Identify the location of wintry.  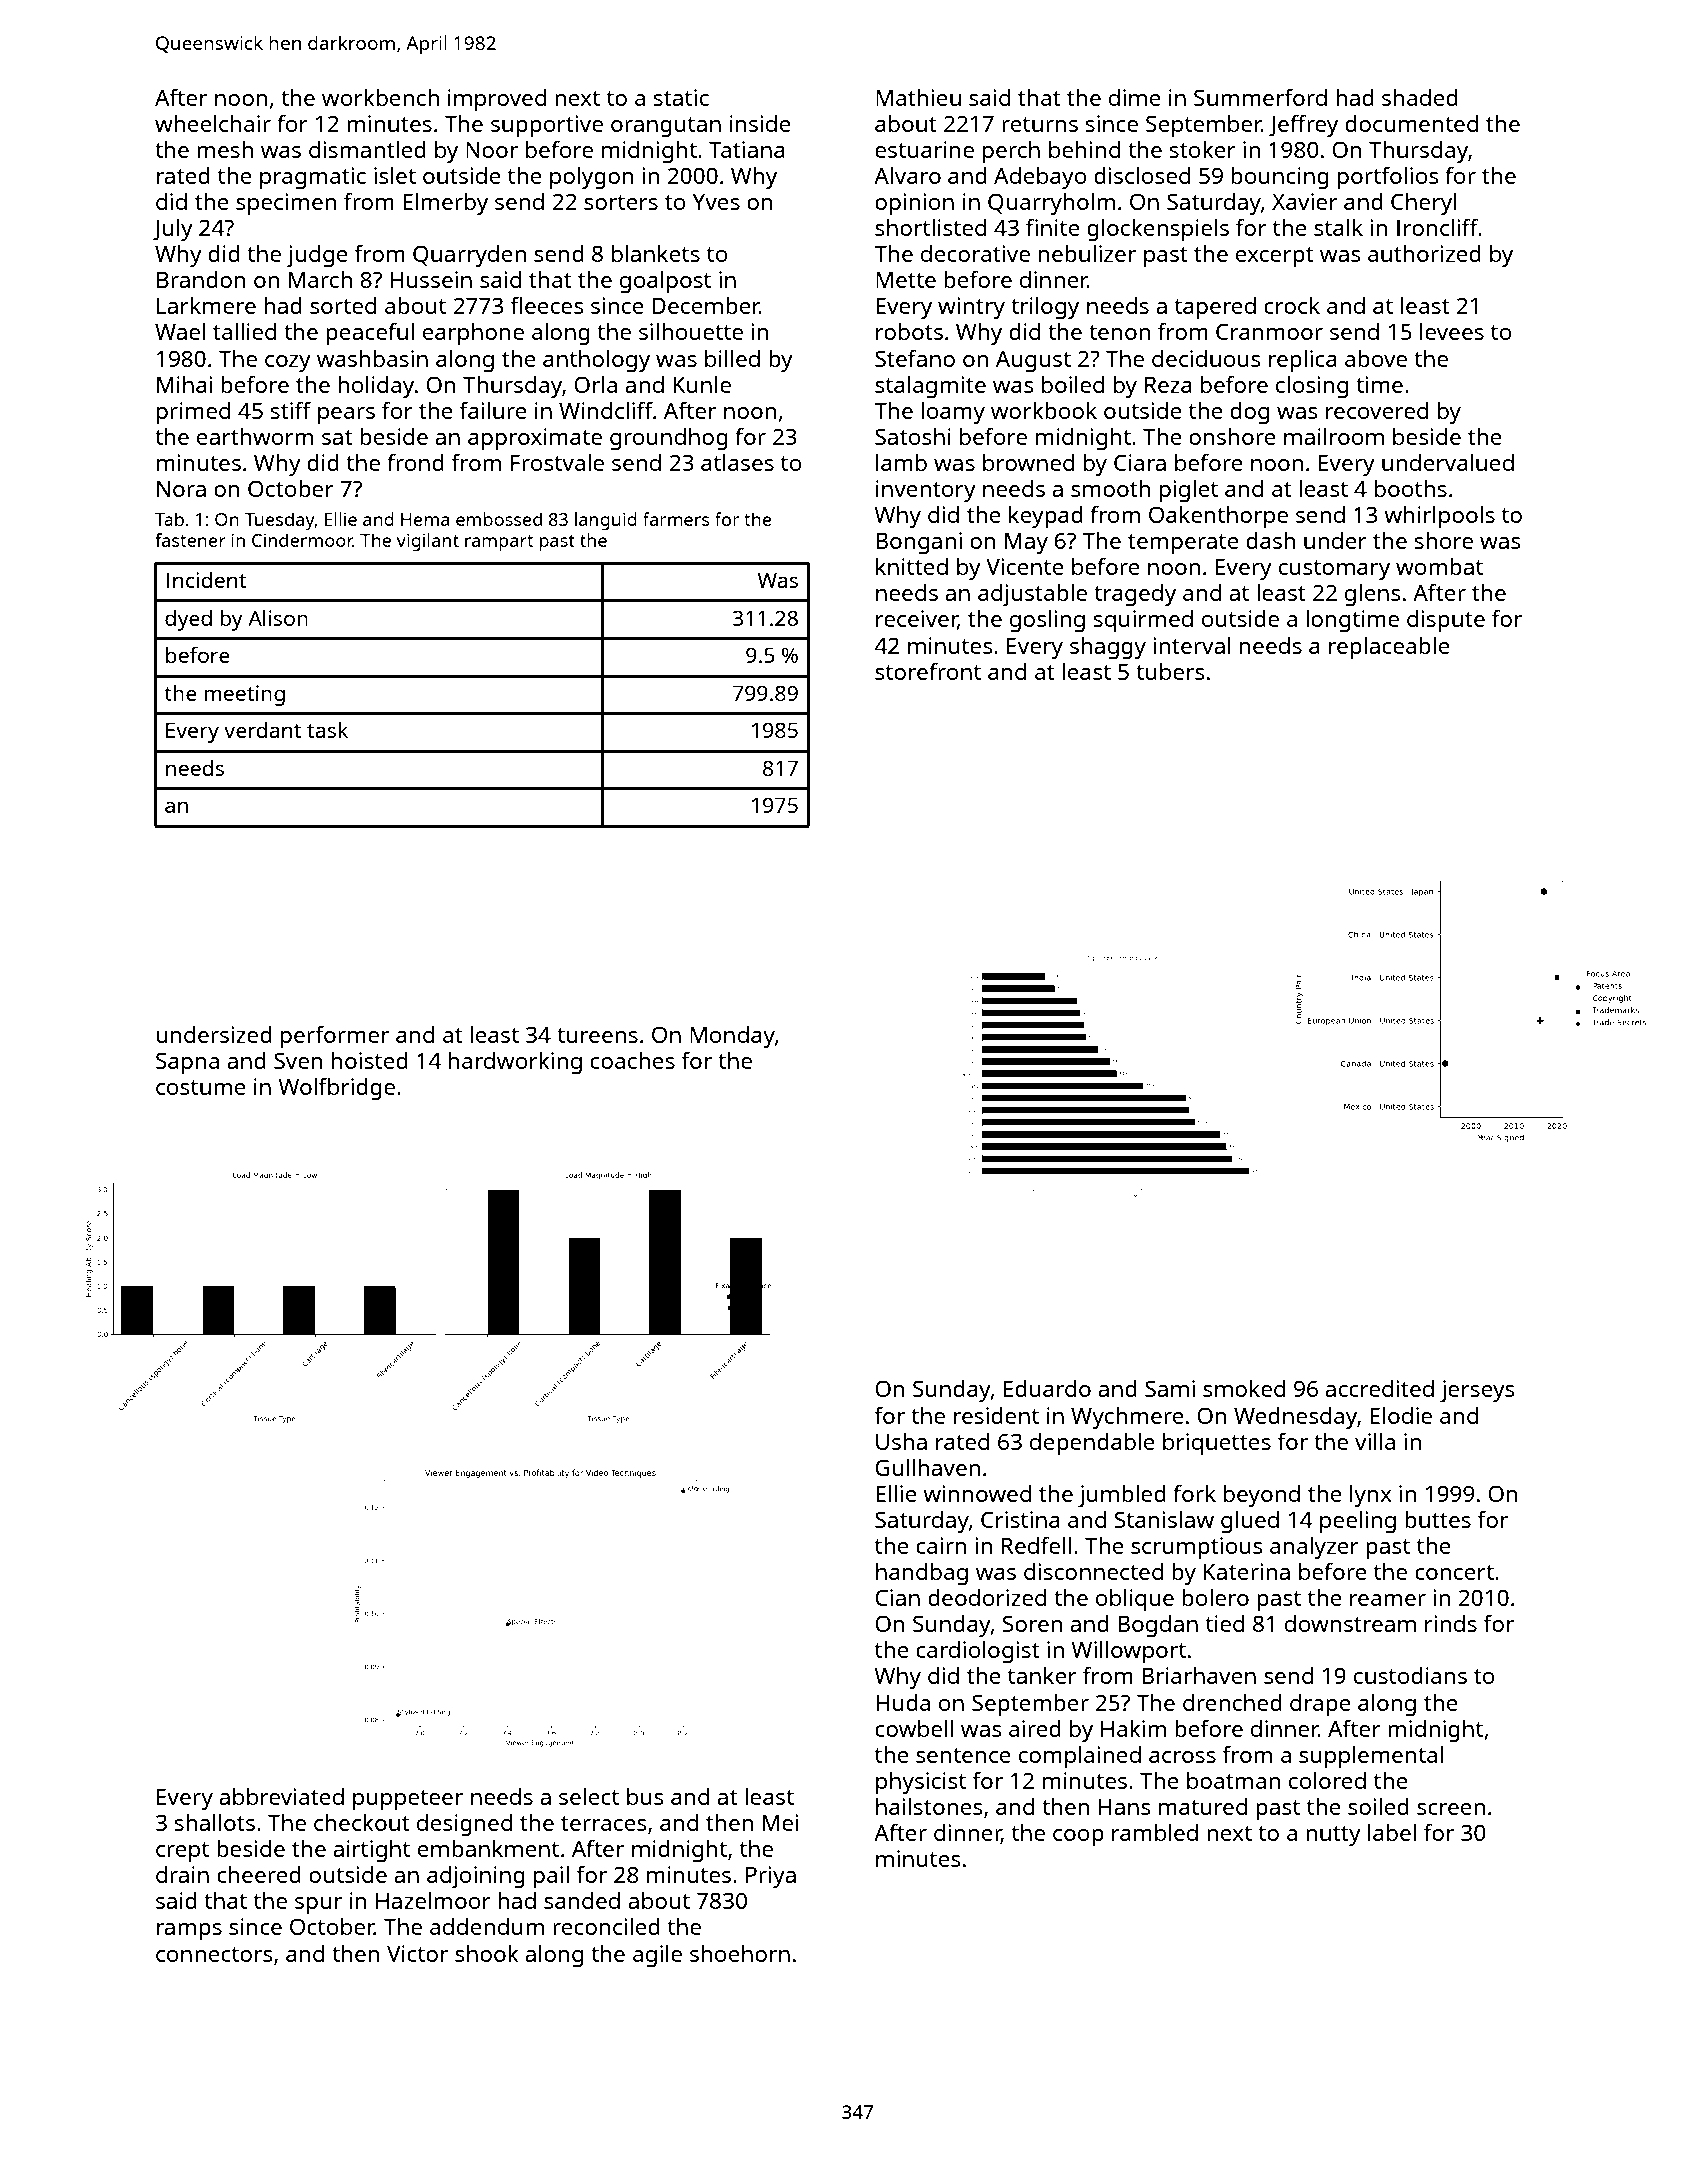
(971, 308).
